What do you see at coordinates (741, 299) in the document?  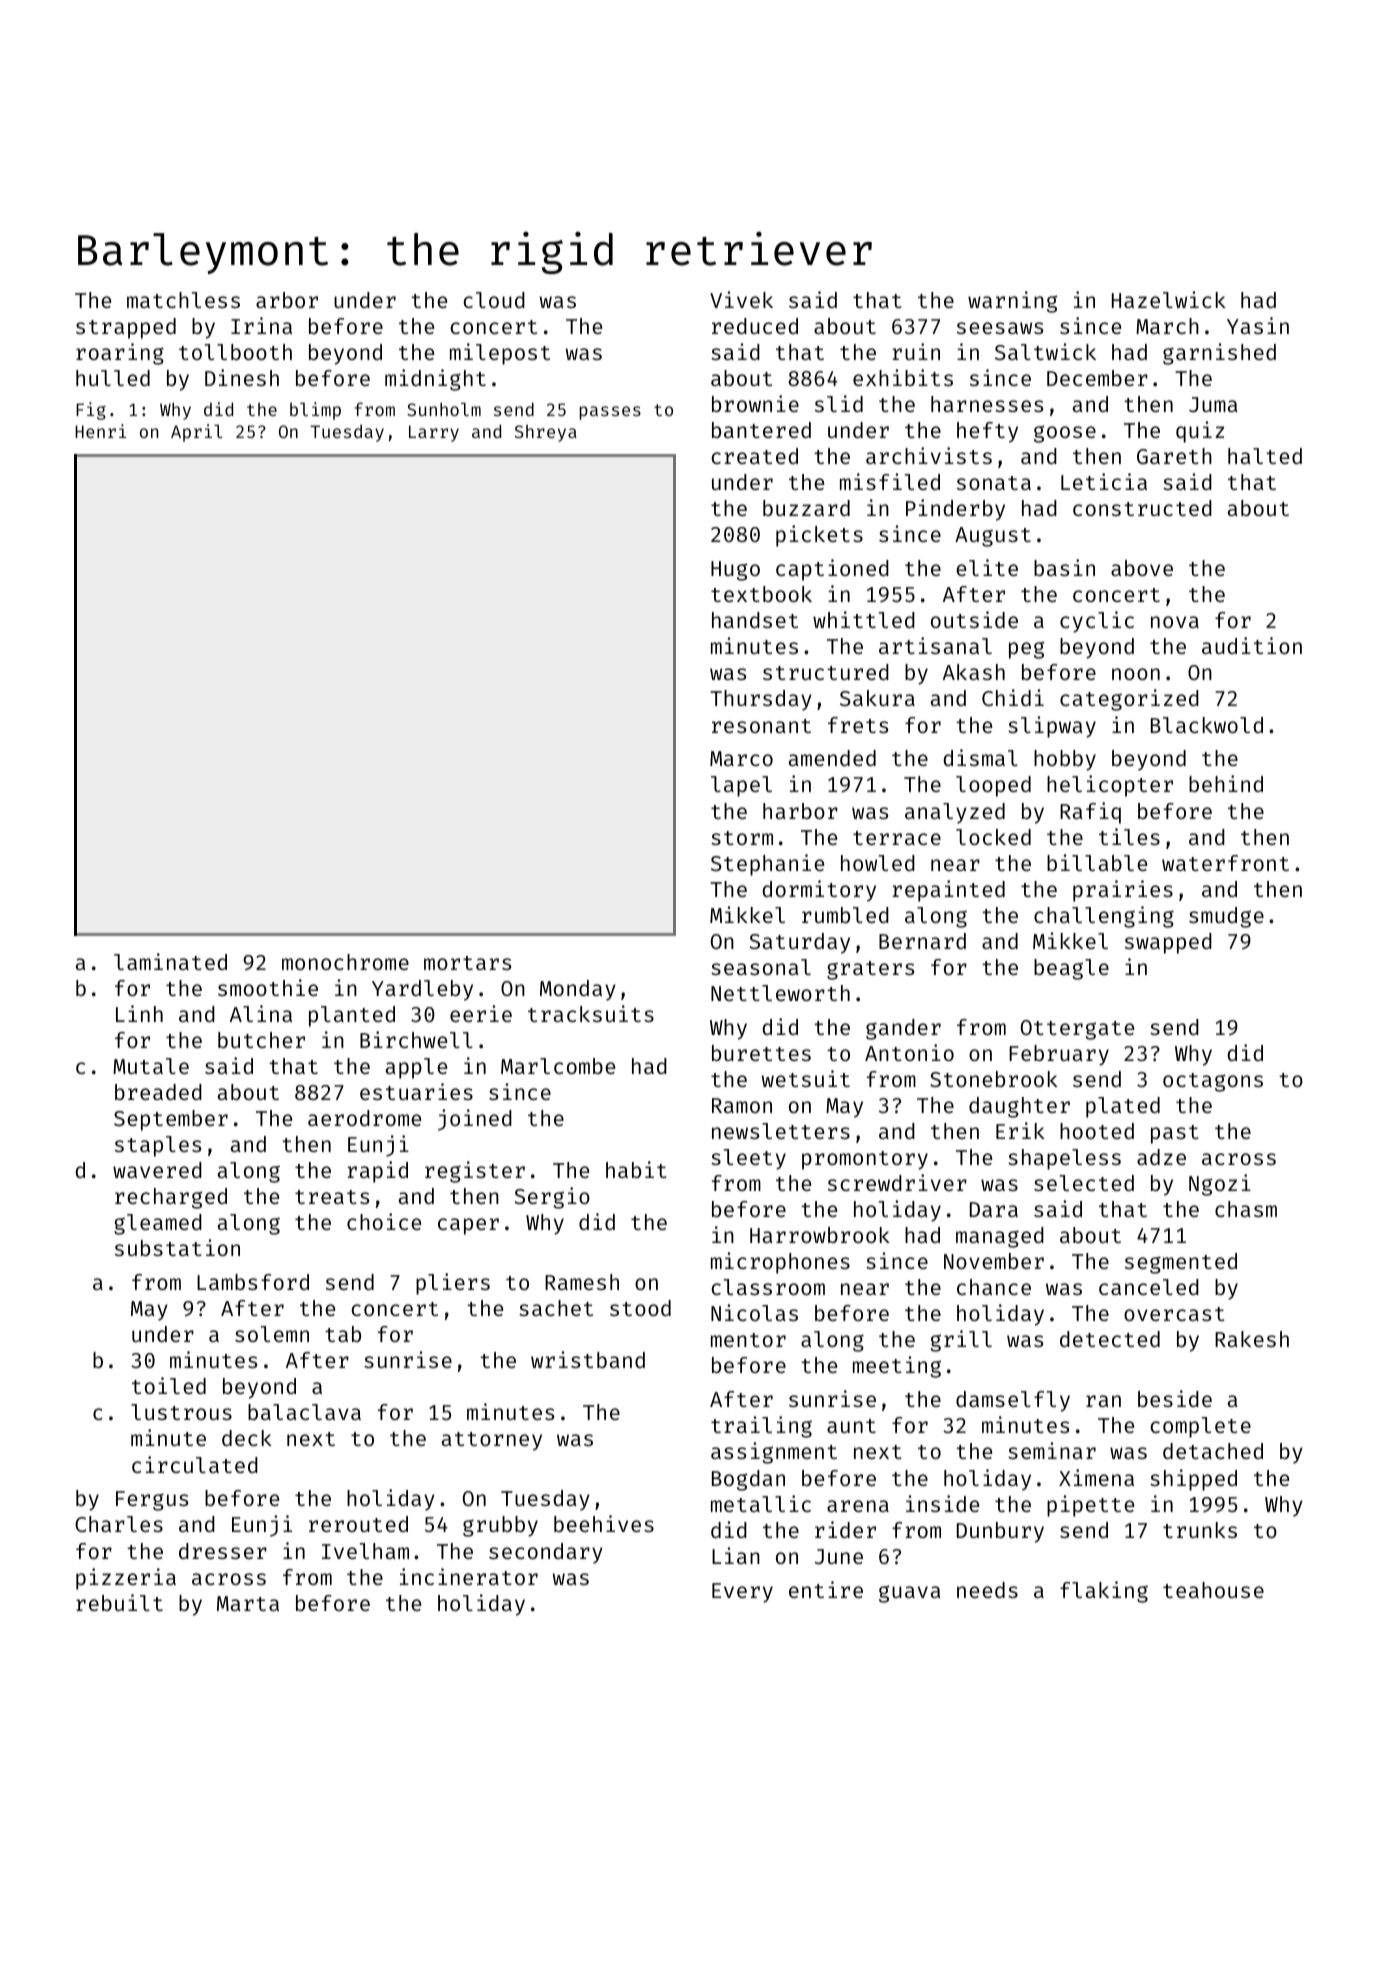 I see `Vivek` at bounding box center [741, 299].
